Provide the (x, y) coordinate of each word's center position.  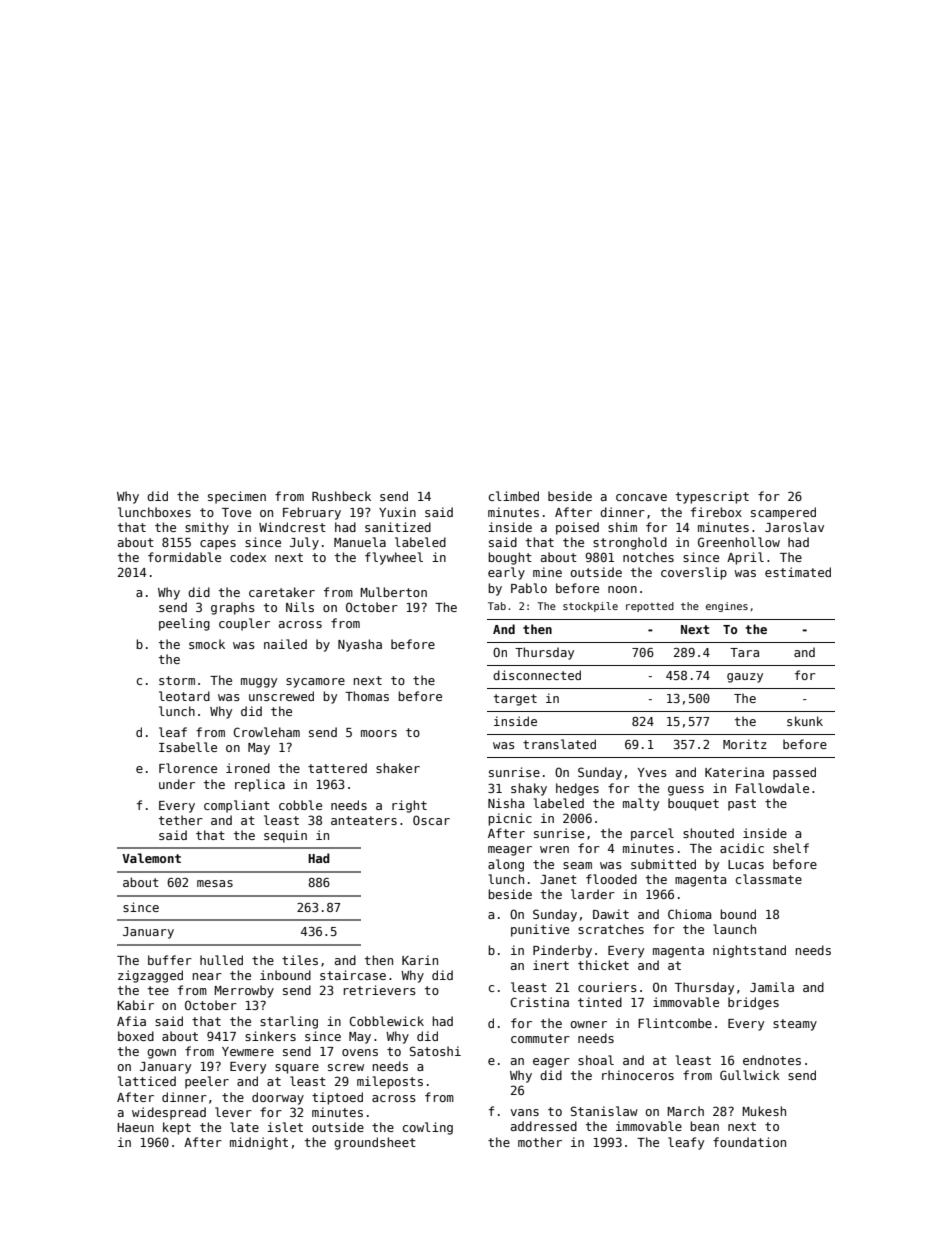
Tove (236, 512)
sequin (285, 836)
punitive (540, 930)
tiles (300, 960)
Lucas (746, 864)
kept (177, 1128)
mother (540, 1142)
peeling (184, 624)
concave (641, 497)
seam (577, 865)
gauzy (745, 678)
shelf (791, 848)
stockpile (590, 607)
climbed (514, 496)
